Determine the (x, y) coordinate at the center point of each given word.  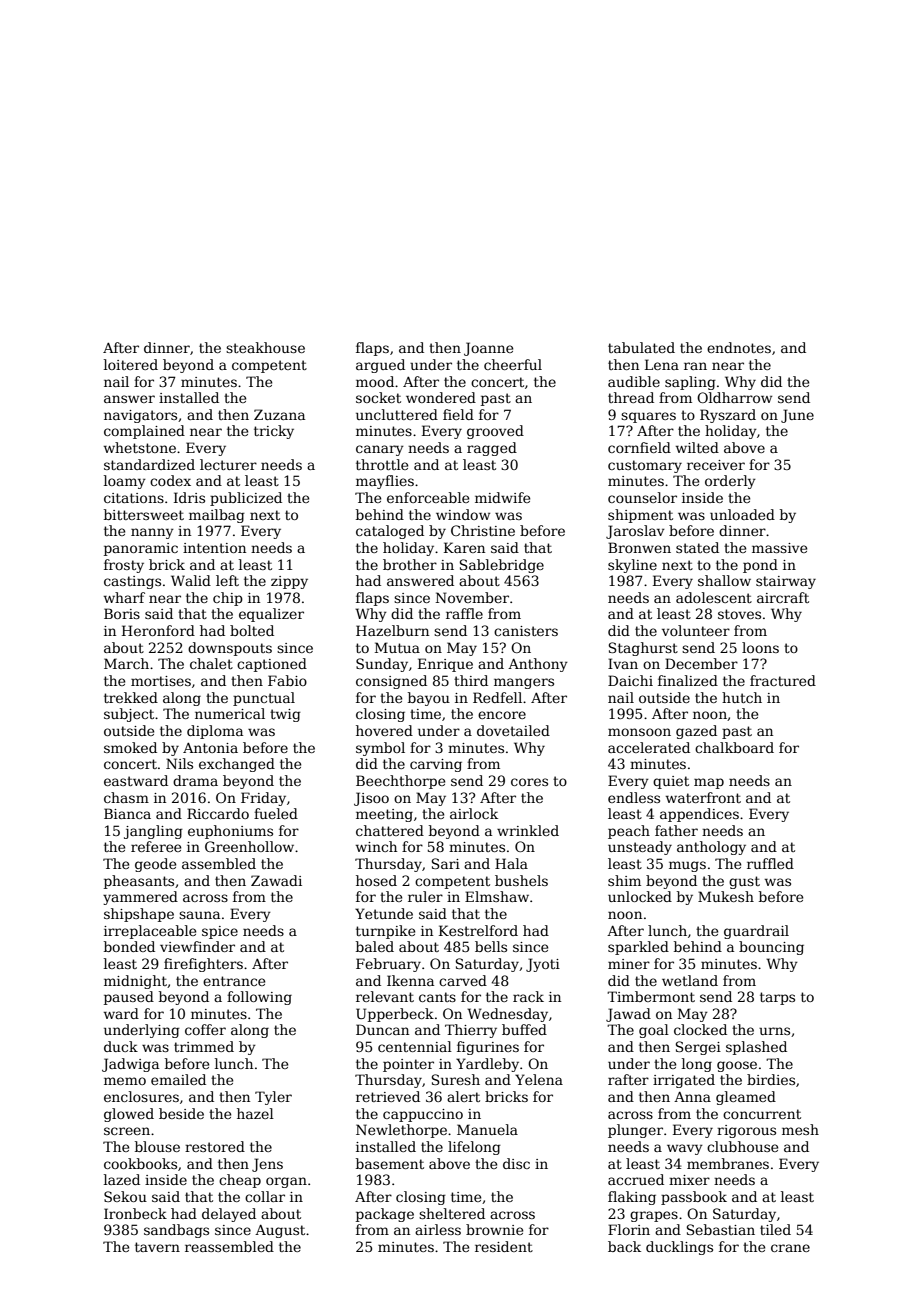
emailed (178, 1079)
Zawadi (276, 880)
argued (380, 366)
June (797, 416)
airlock (474, 813)
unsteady (640, 848)
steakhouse (265, 347)
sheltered (452, 1213)
